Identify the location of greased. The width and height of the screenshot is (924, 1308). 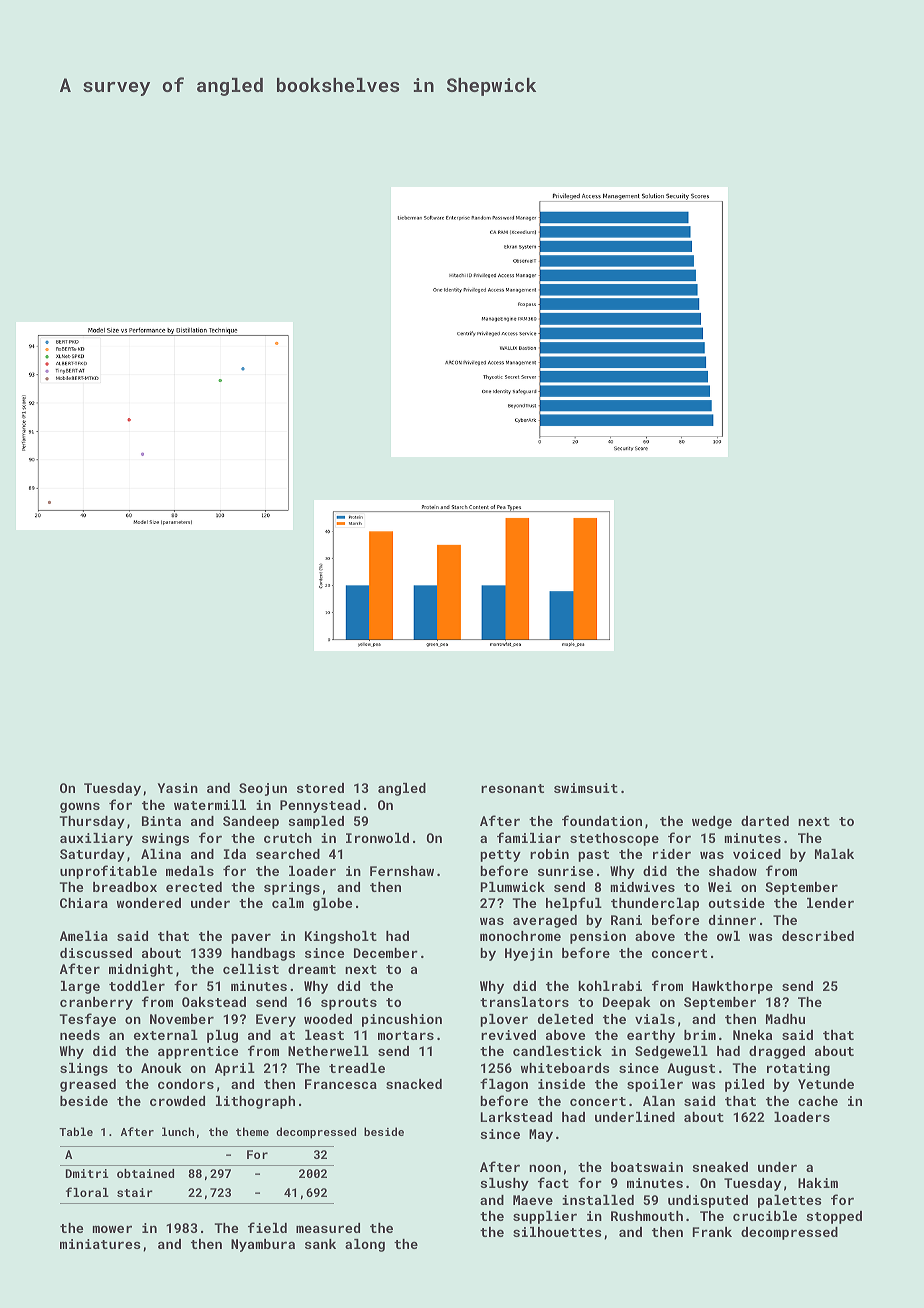
(88, 1085).
